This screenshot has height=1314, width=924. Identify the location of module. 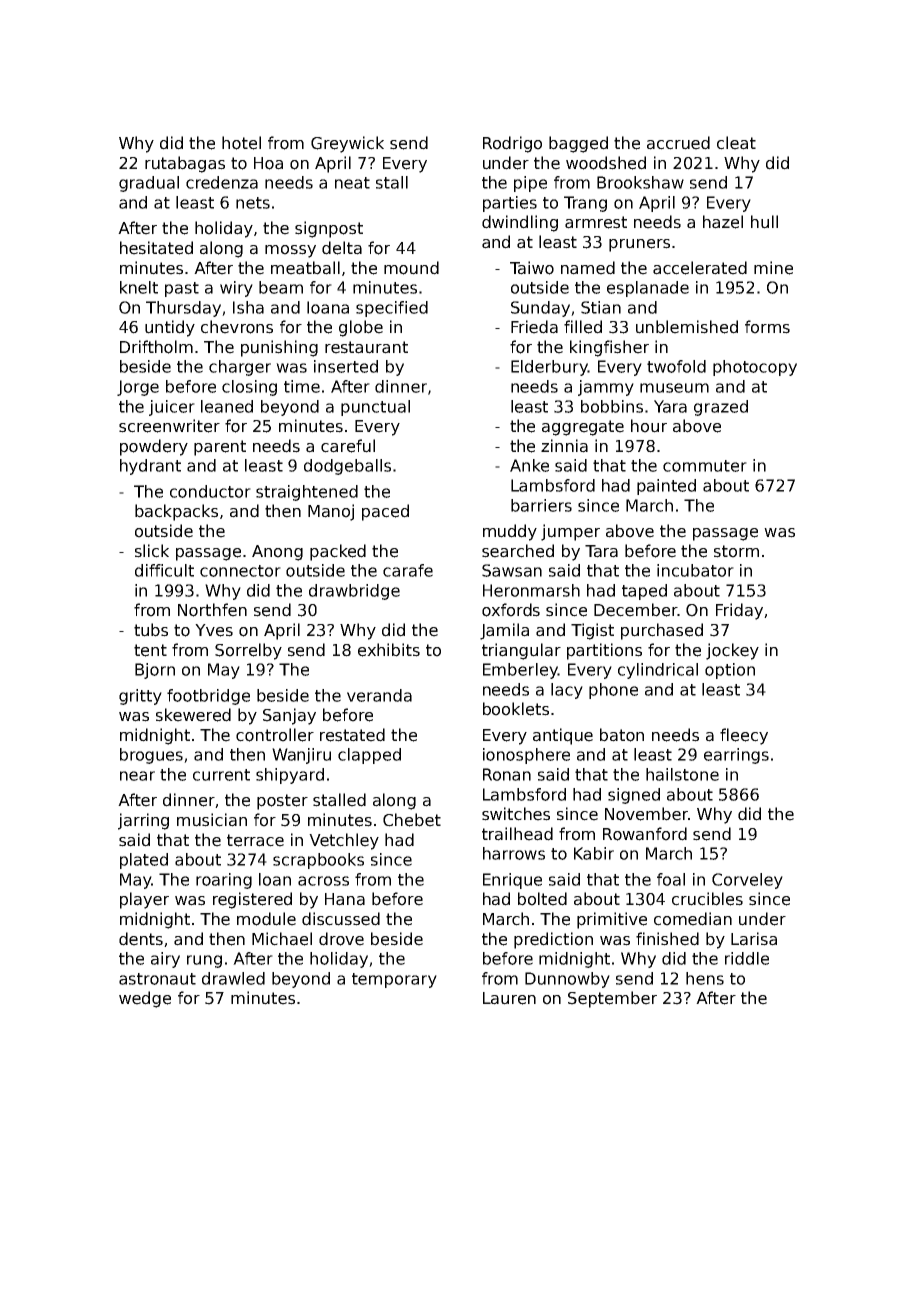
(266, 919).
